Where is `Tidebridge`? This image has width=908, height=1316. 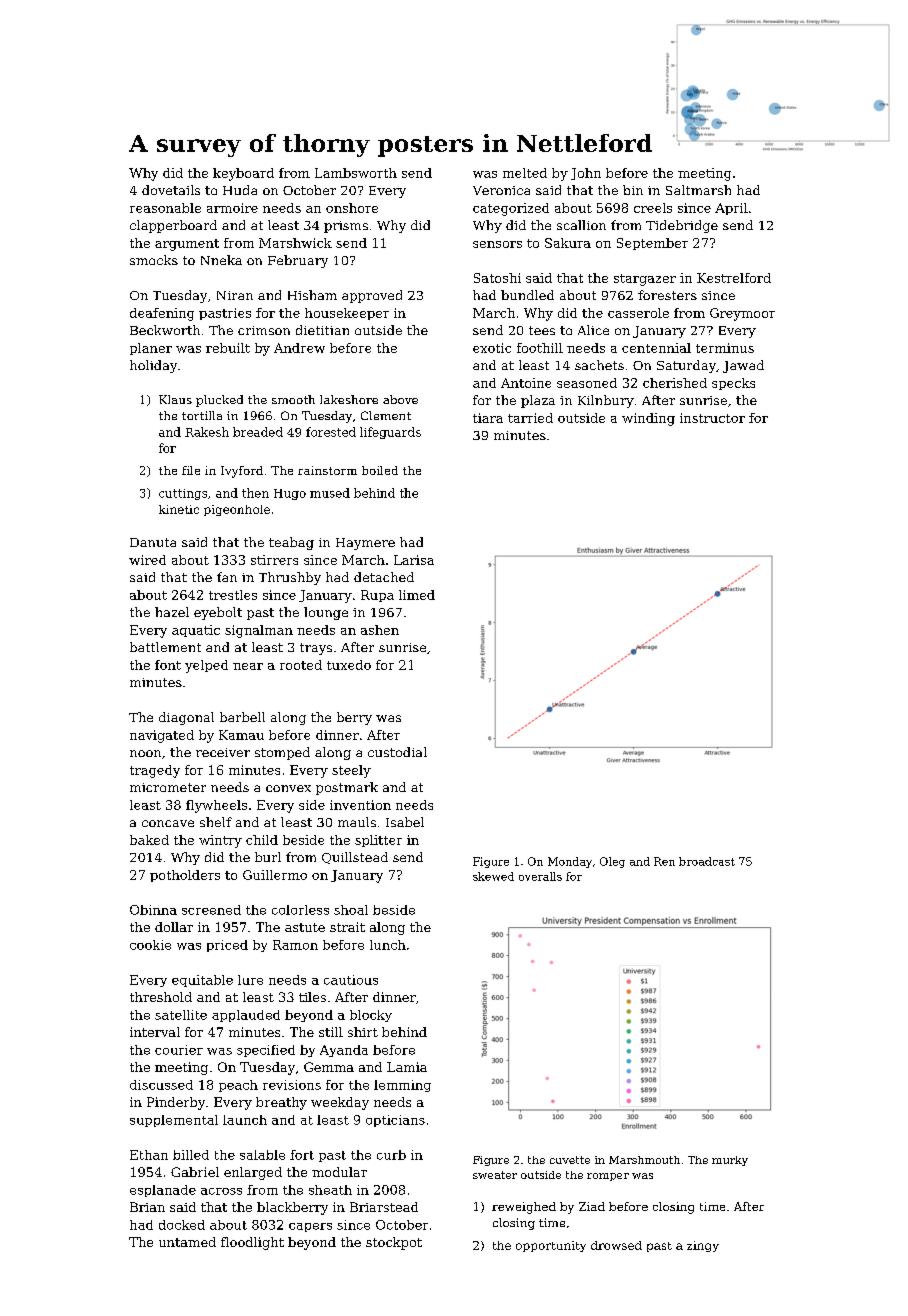
Tidebridge is located at coordinates (682, 226).
